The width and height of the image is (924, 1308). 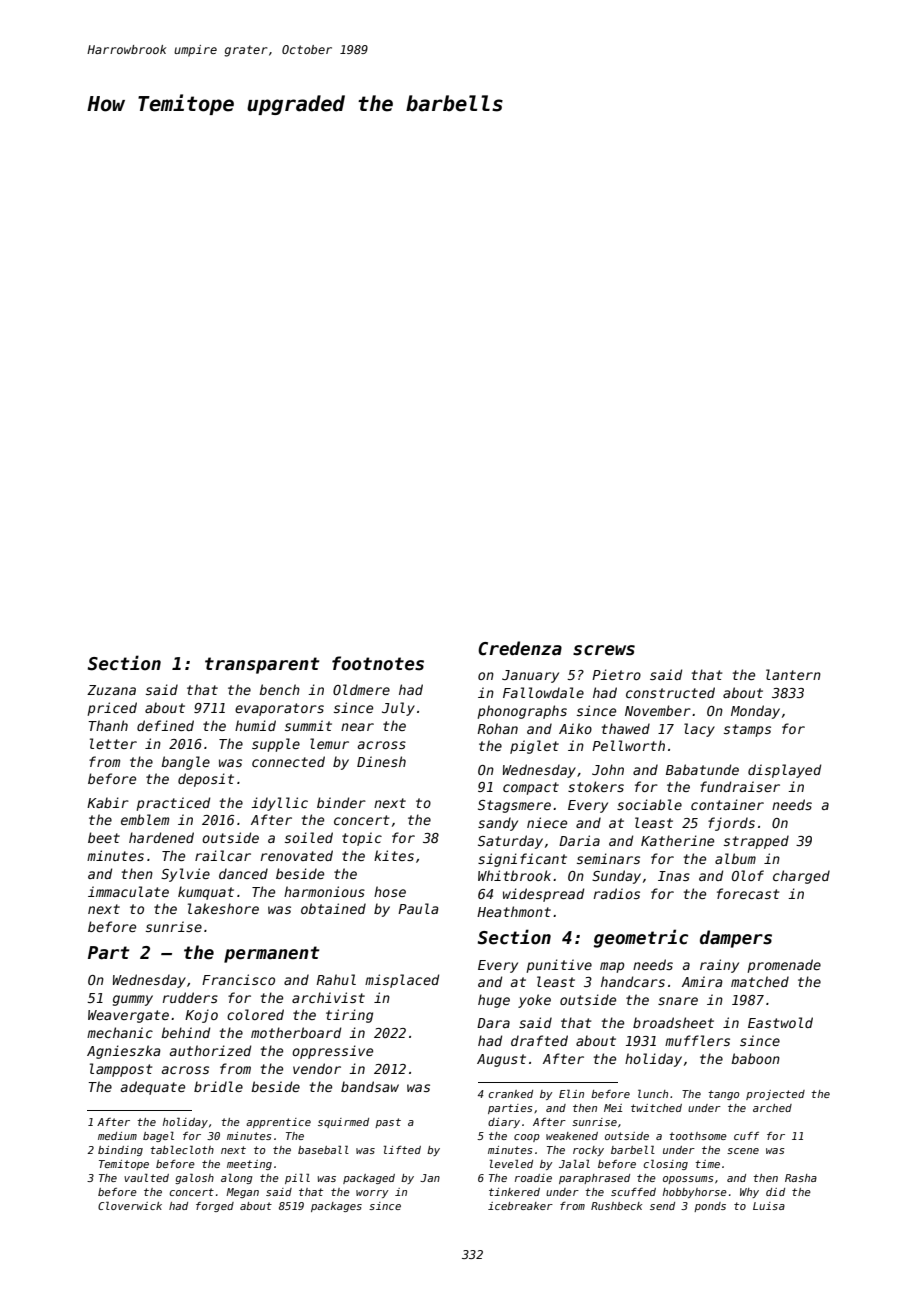 What do you see at coordinates (262, 665) in the image?
I see `transparent` at bounding box center [262, 665].
